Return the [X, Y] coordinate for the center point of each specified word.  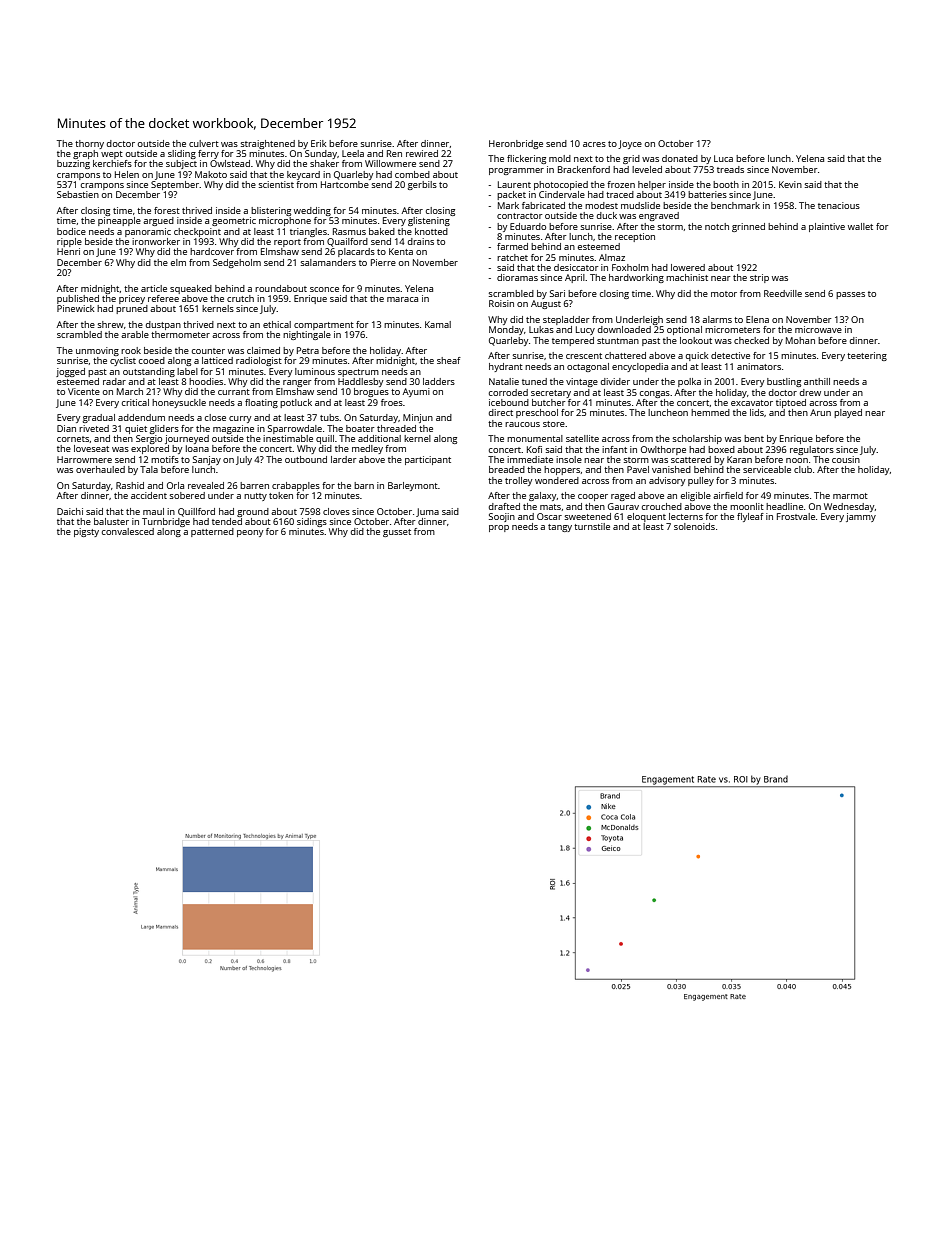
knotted [431, 231]
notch [717, 226]
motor [724, 294]
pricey [132, 299]
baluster [111, 521]
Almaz [612, 257]
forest [167, 210]
